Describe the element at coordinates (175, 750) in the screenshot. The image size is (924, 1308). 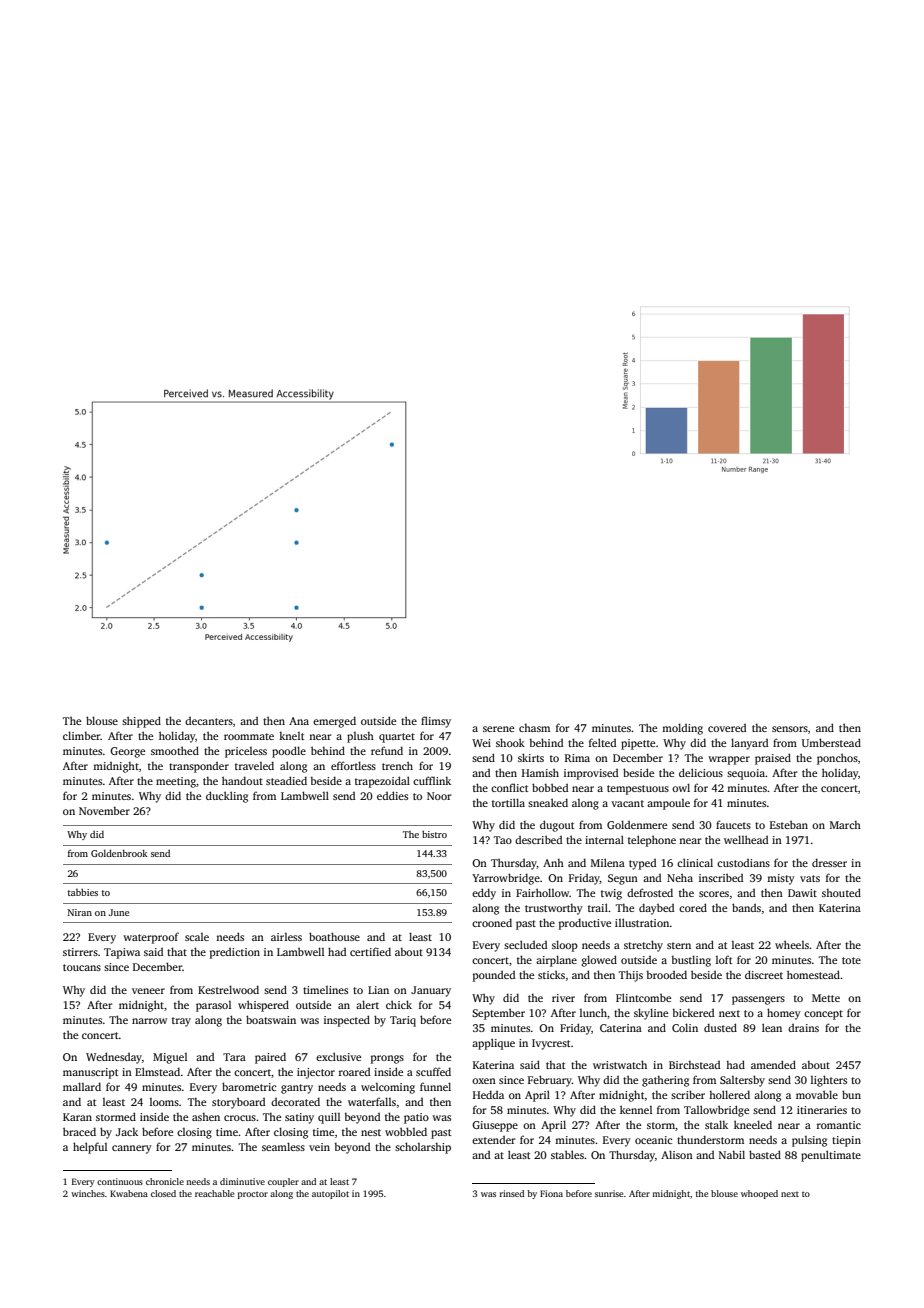
I see `smoothed` at that location.
